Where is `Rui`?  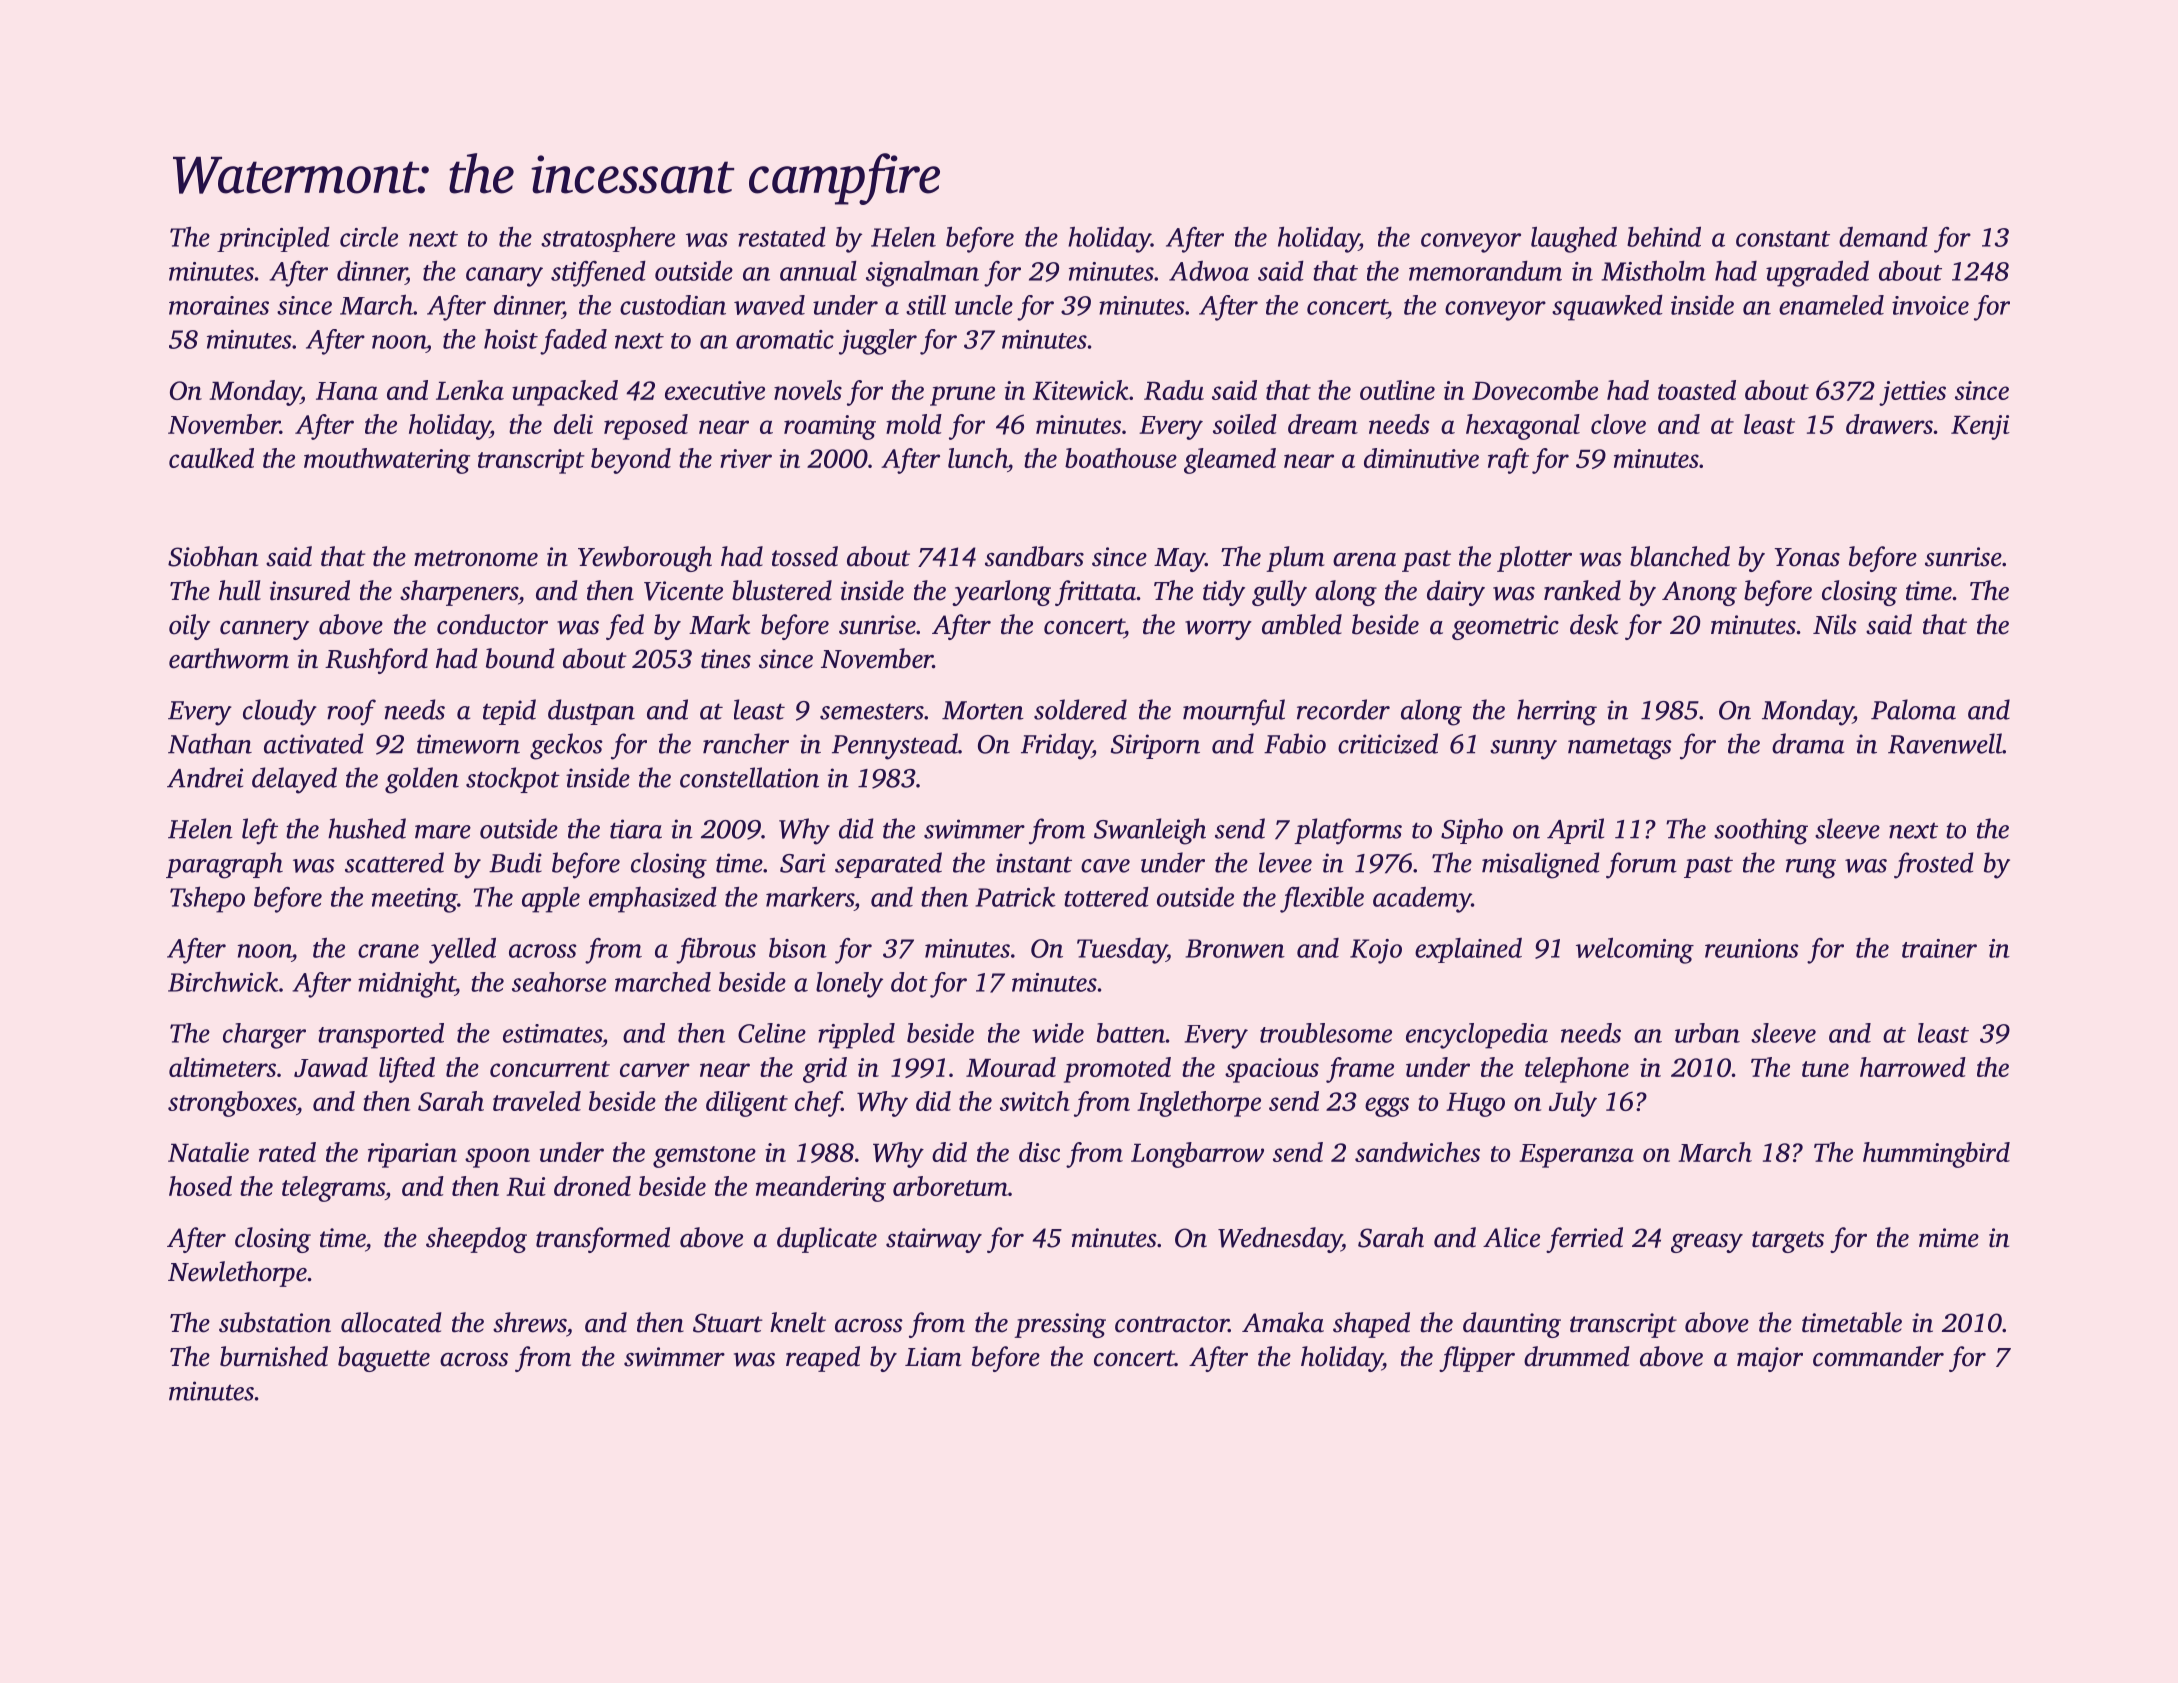
Rui is located at coordinates (526, 1186).
